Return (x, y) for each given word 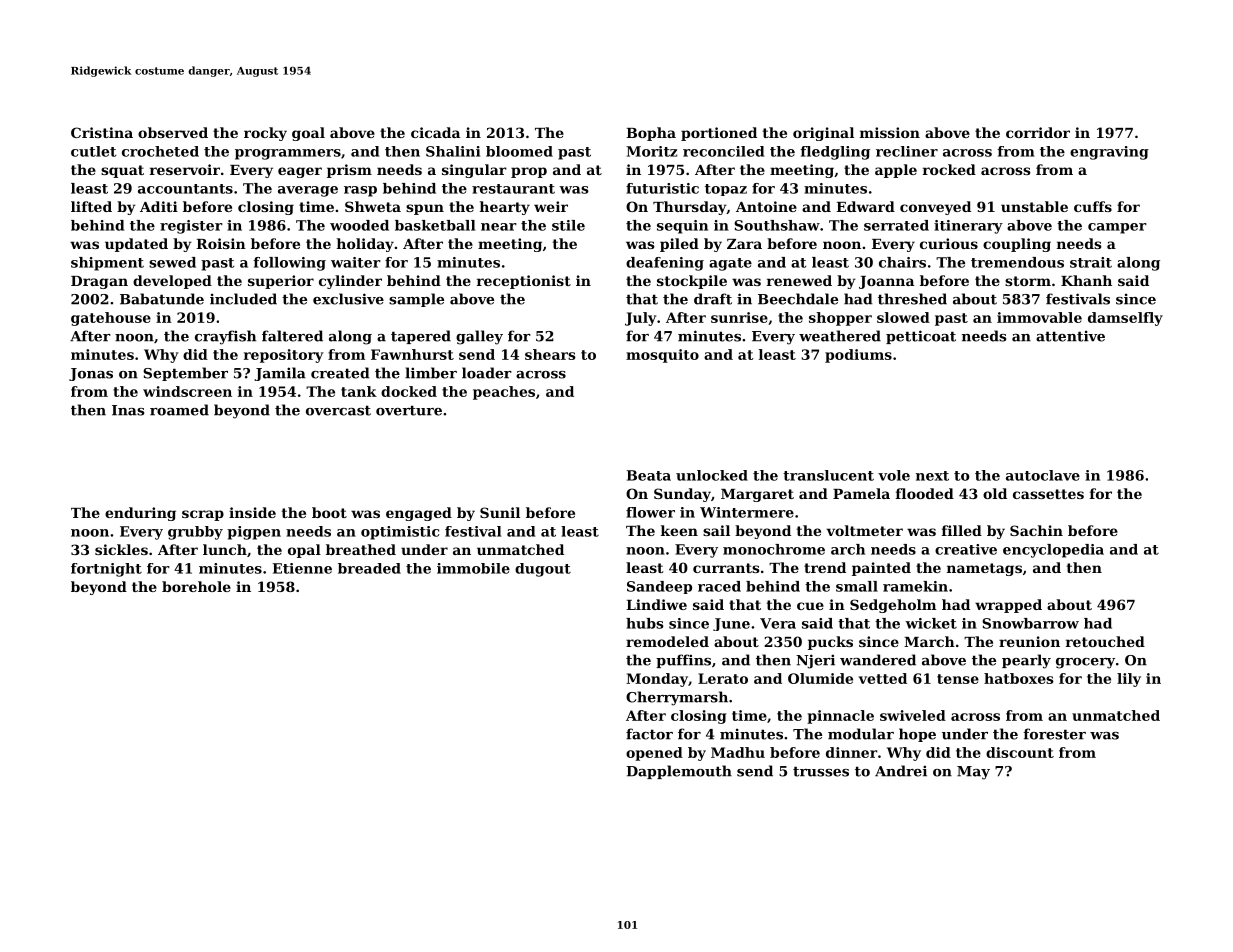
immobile (473, 568)
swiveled (913, 715)
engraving (1109, 153)
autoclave (1043, 475)
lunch (225, 549)
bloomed (519, 151)
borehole (196, 586)
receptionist (524, 282)
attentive (1070, 336)
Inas (128, 410)
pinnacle (840, 717)
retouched (1105, 641)
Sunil (500, 512)
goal (308, 134)
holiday (365, 245)
